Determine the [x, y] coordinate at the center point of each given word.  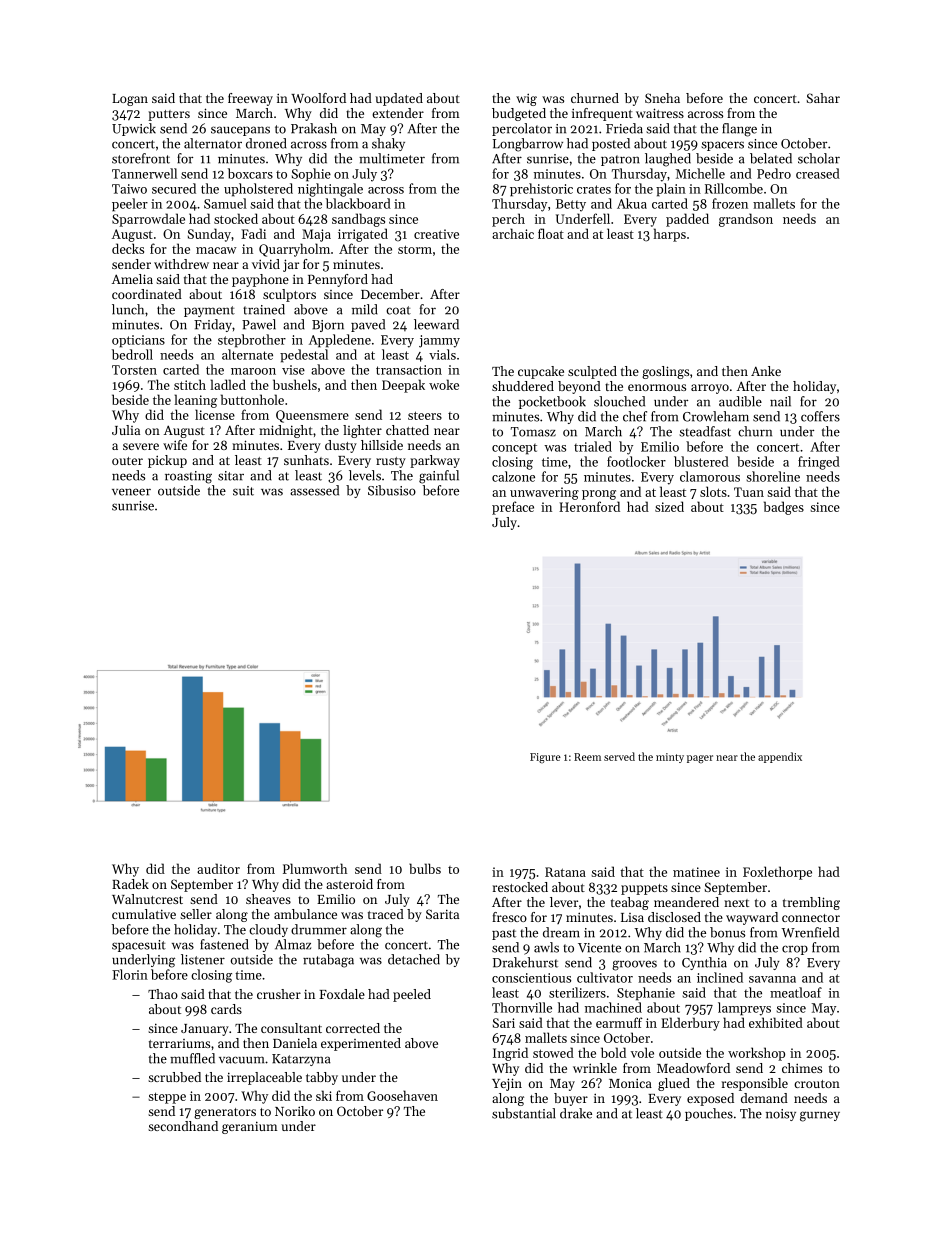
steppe [167, 1098]
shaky [388, 144]
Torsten [134, 370]
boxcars [250, 173]
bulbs [425, 868]
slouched [619, 401]
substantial [524, 1113]
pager [700, 759]
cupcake [541, 372]
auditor [218, 868]
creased [818, 173]
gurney [820, 1116]
